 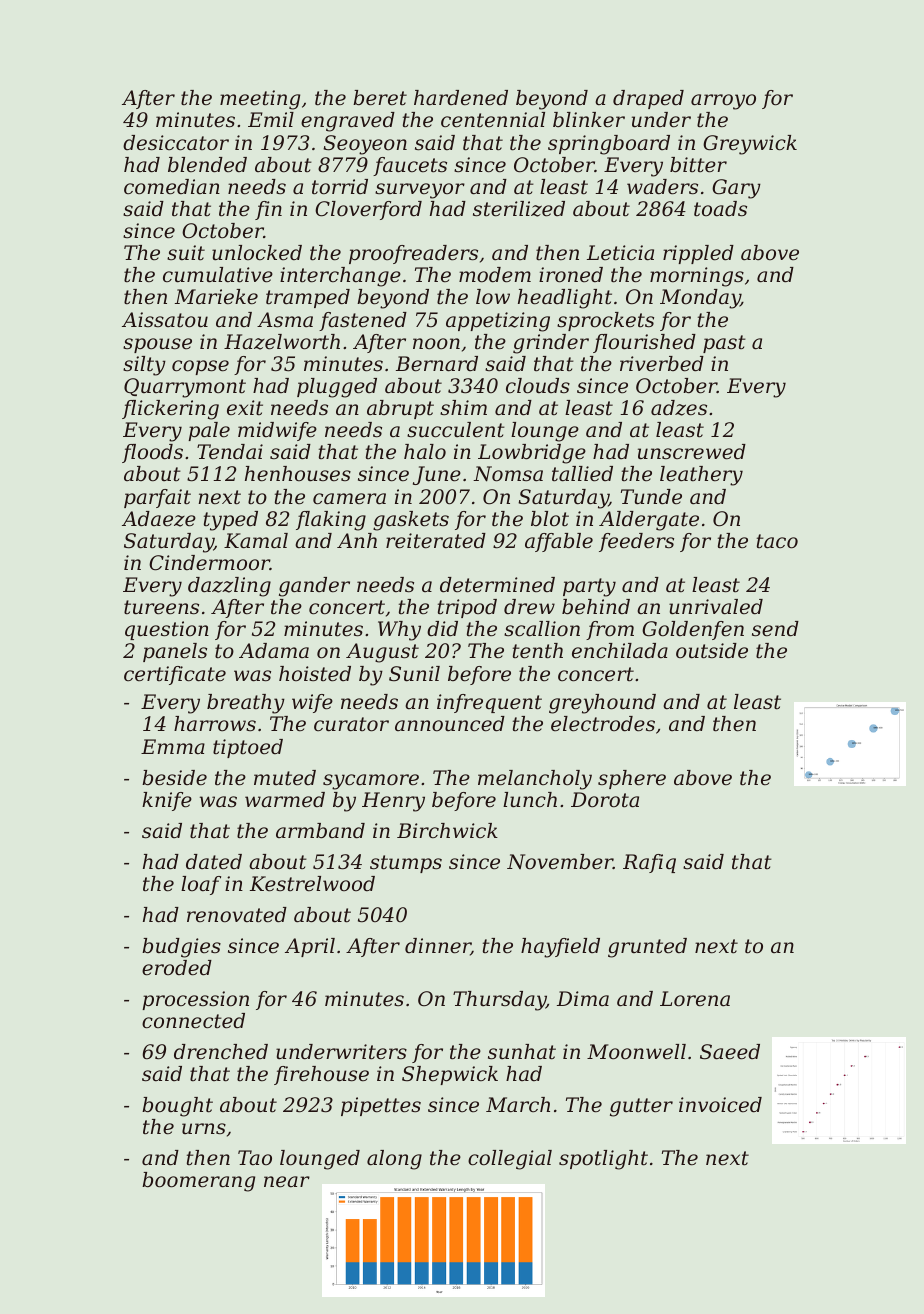 What do you see at coordinates (207, 165) in the screenshot?
I see `blended` at bounding box center [207, 165].
